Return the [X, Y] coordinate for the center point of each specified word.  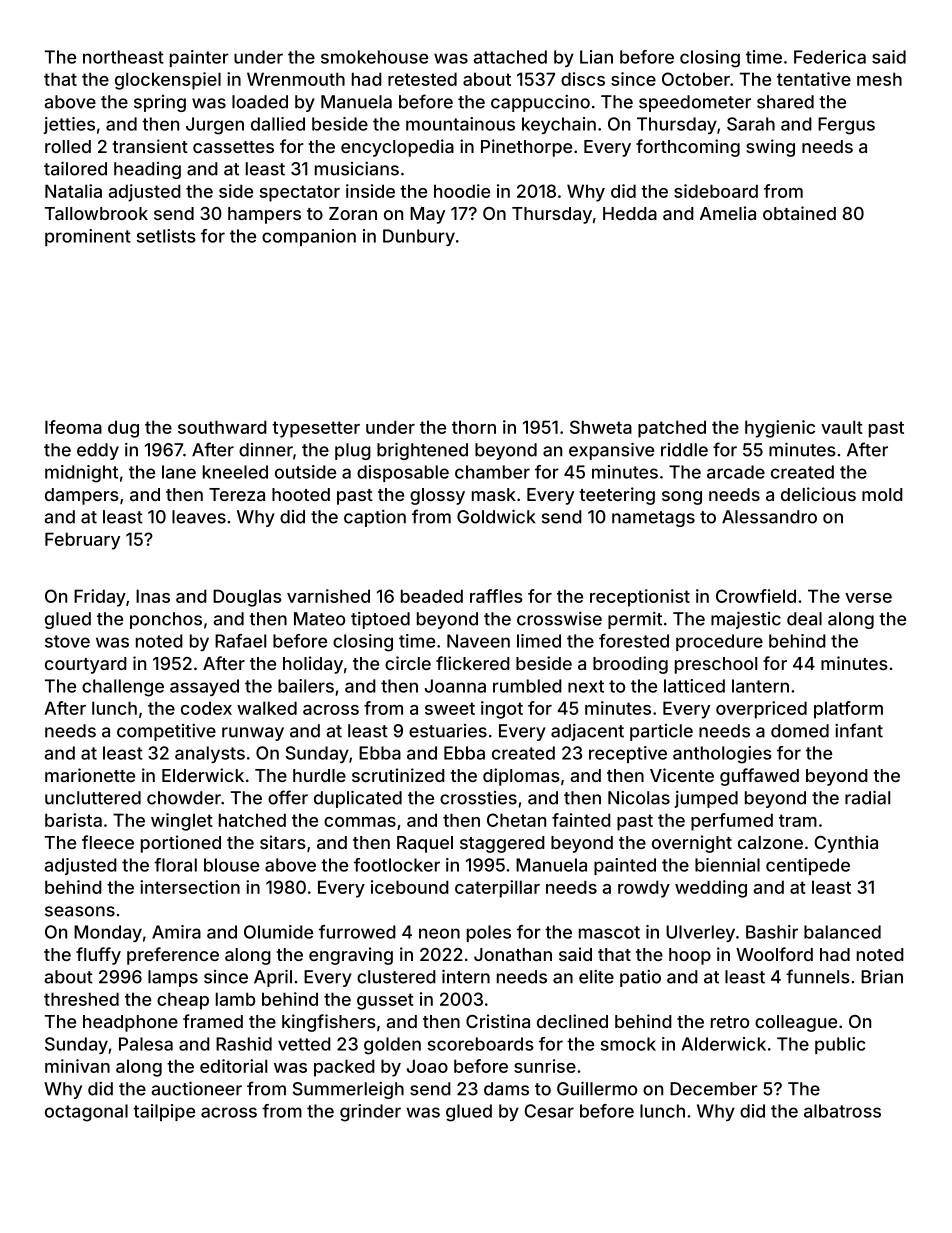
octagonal [86, 1113]
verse [868, 598]
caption [375, 518]
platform [848, 710]
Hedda [630, 213]
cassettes [233, 147]
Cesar [549, 1111]
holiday [313, 665]
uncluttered [93, 798]
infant [859, 730]
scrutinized [398, 775]
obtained [799, 213]
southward [222, 427]
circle [408, 663]
